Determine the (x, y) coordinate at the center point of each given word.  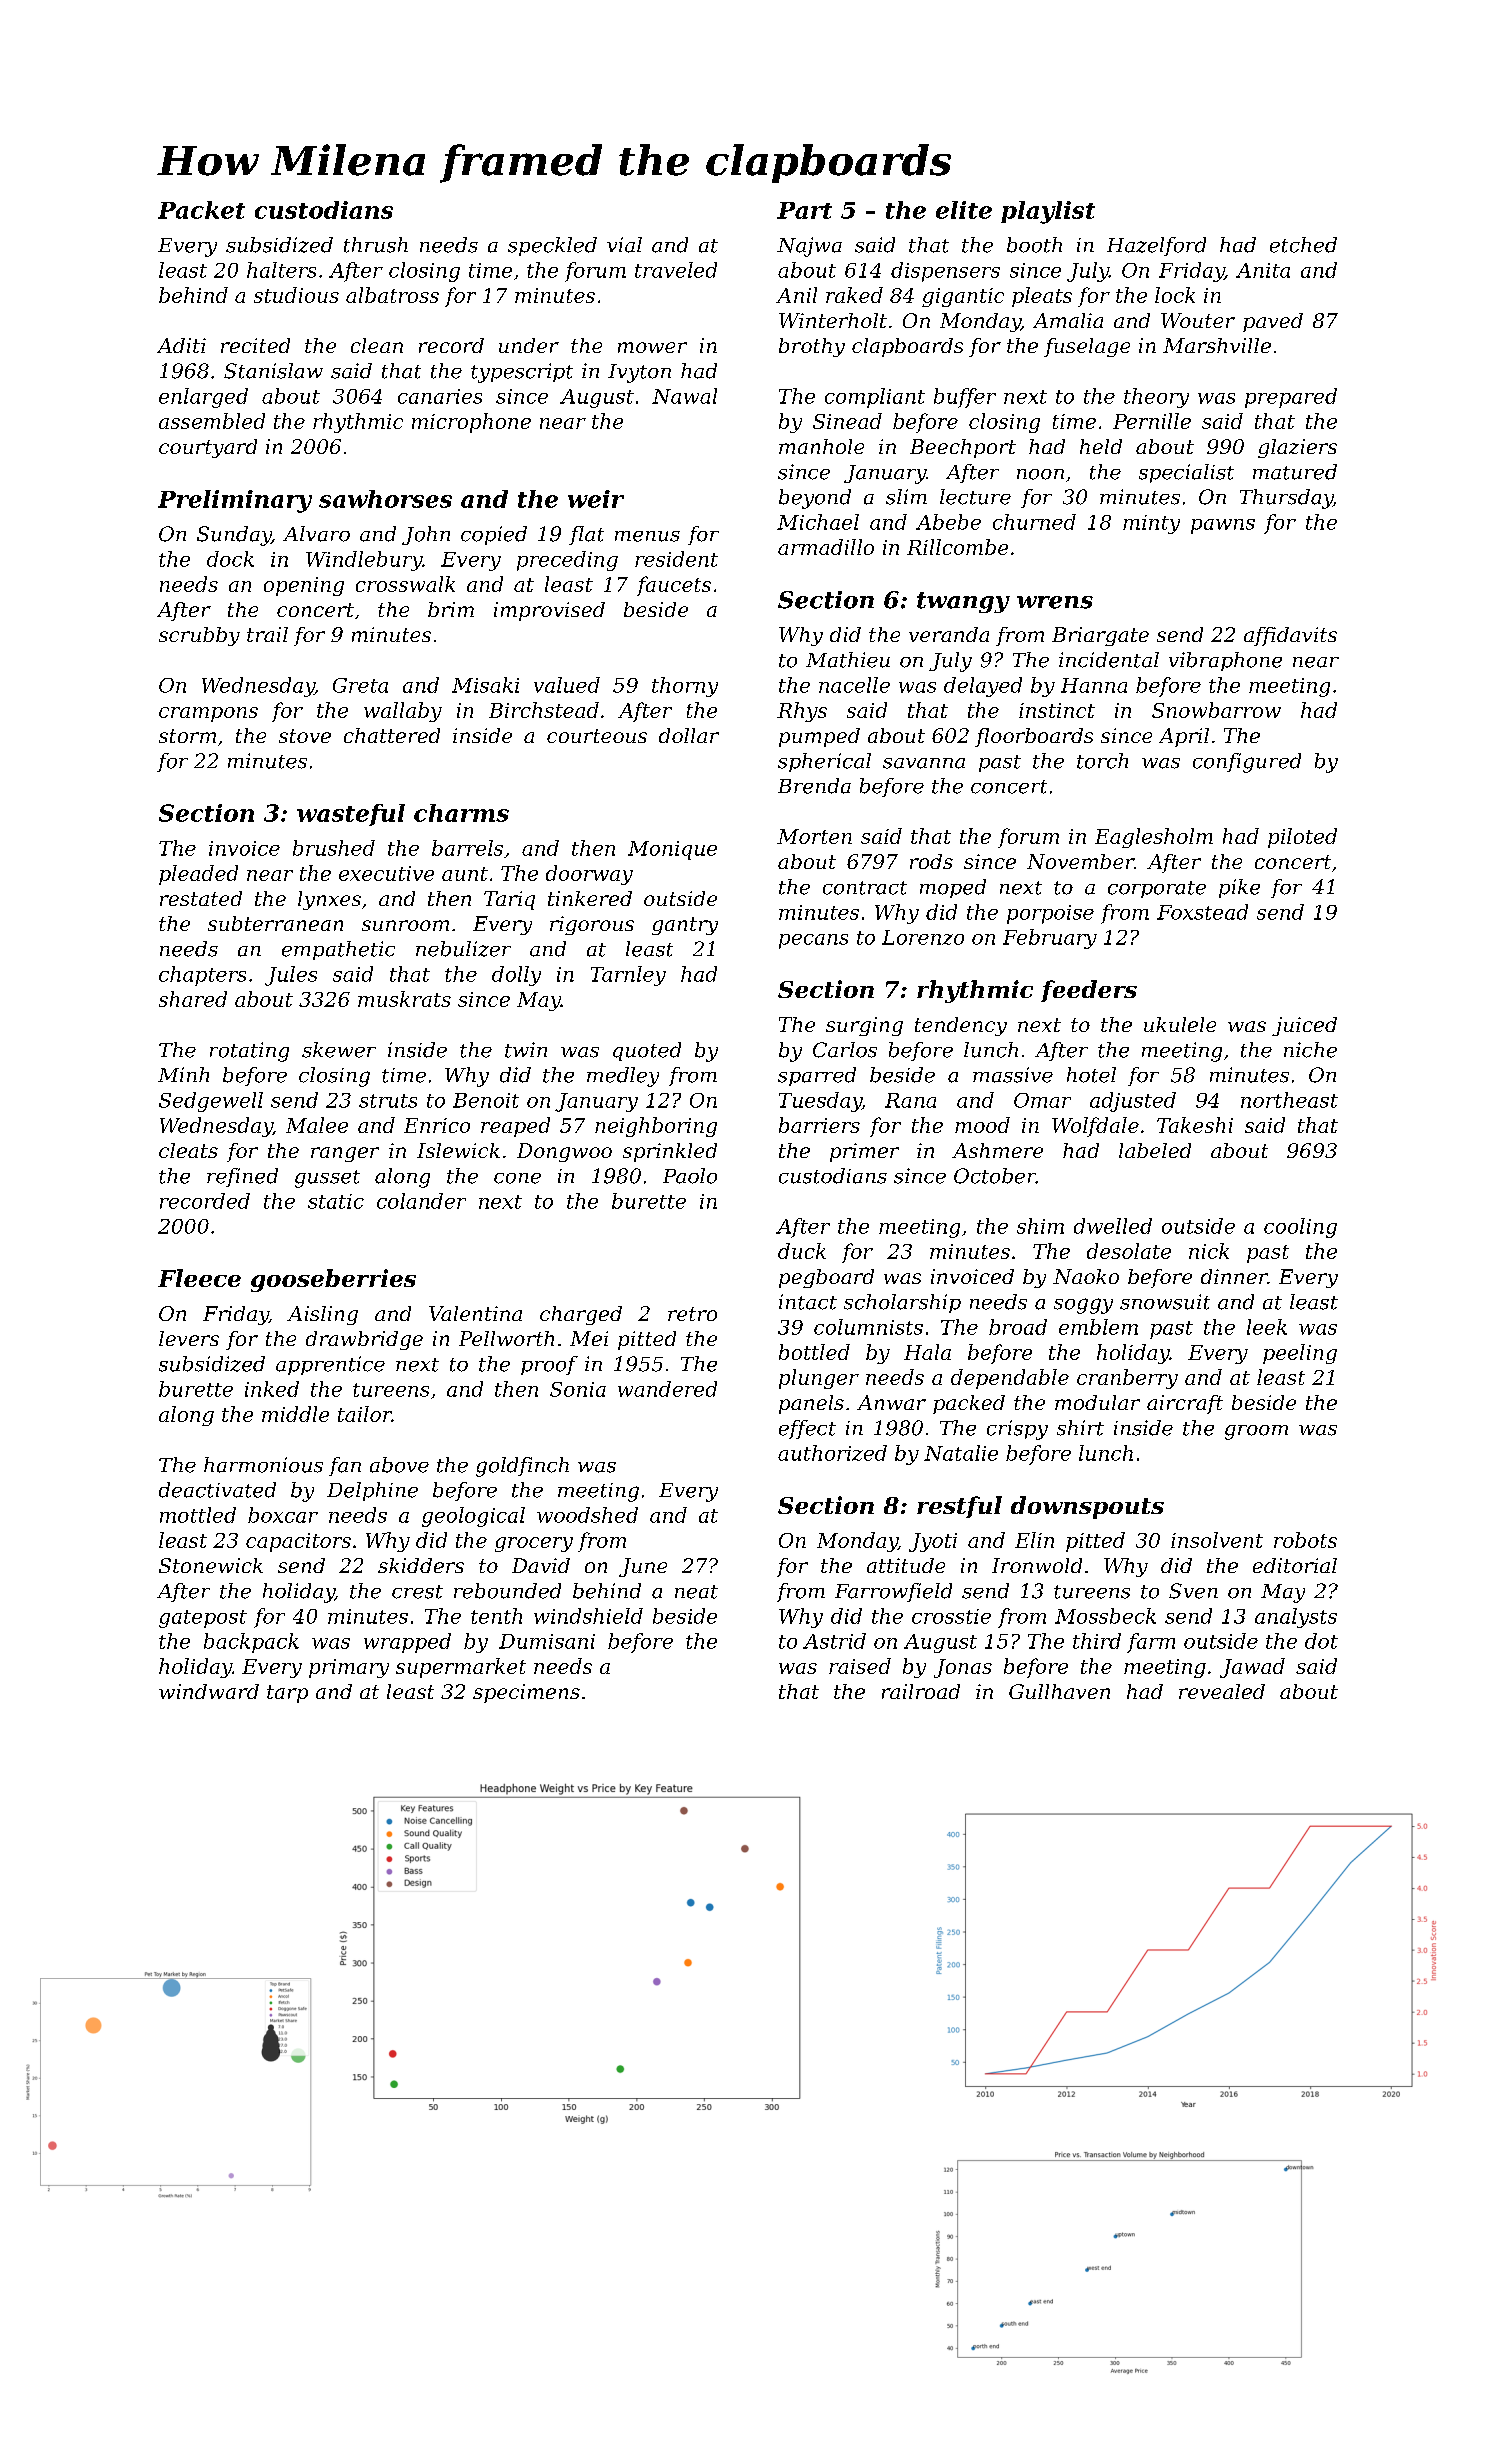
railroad (921, 1691)
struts (388, 1101)
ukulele (1180, 1024)
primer (864, 1152)
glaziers (1297, 448)
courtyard (208, 448)
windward (209, 1691)
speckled (552, 246)
